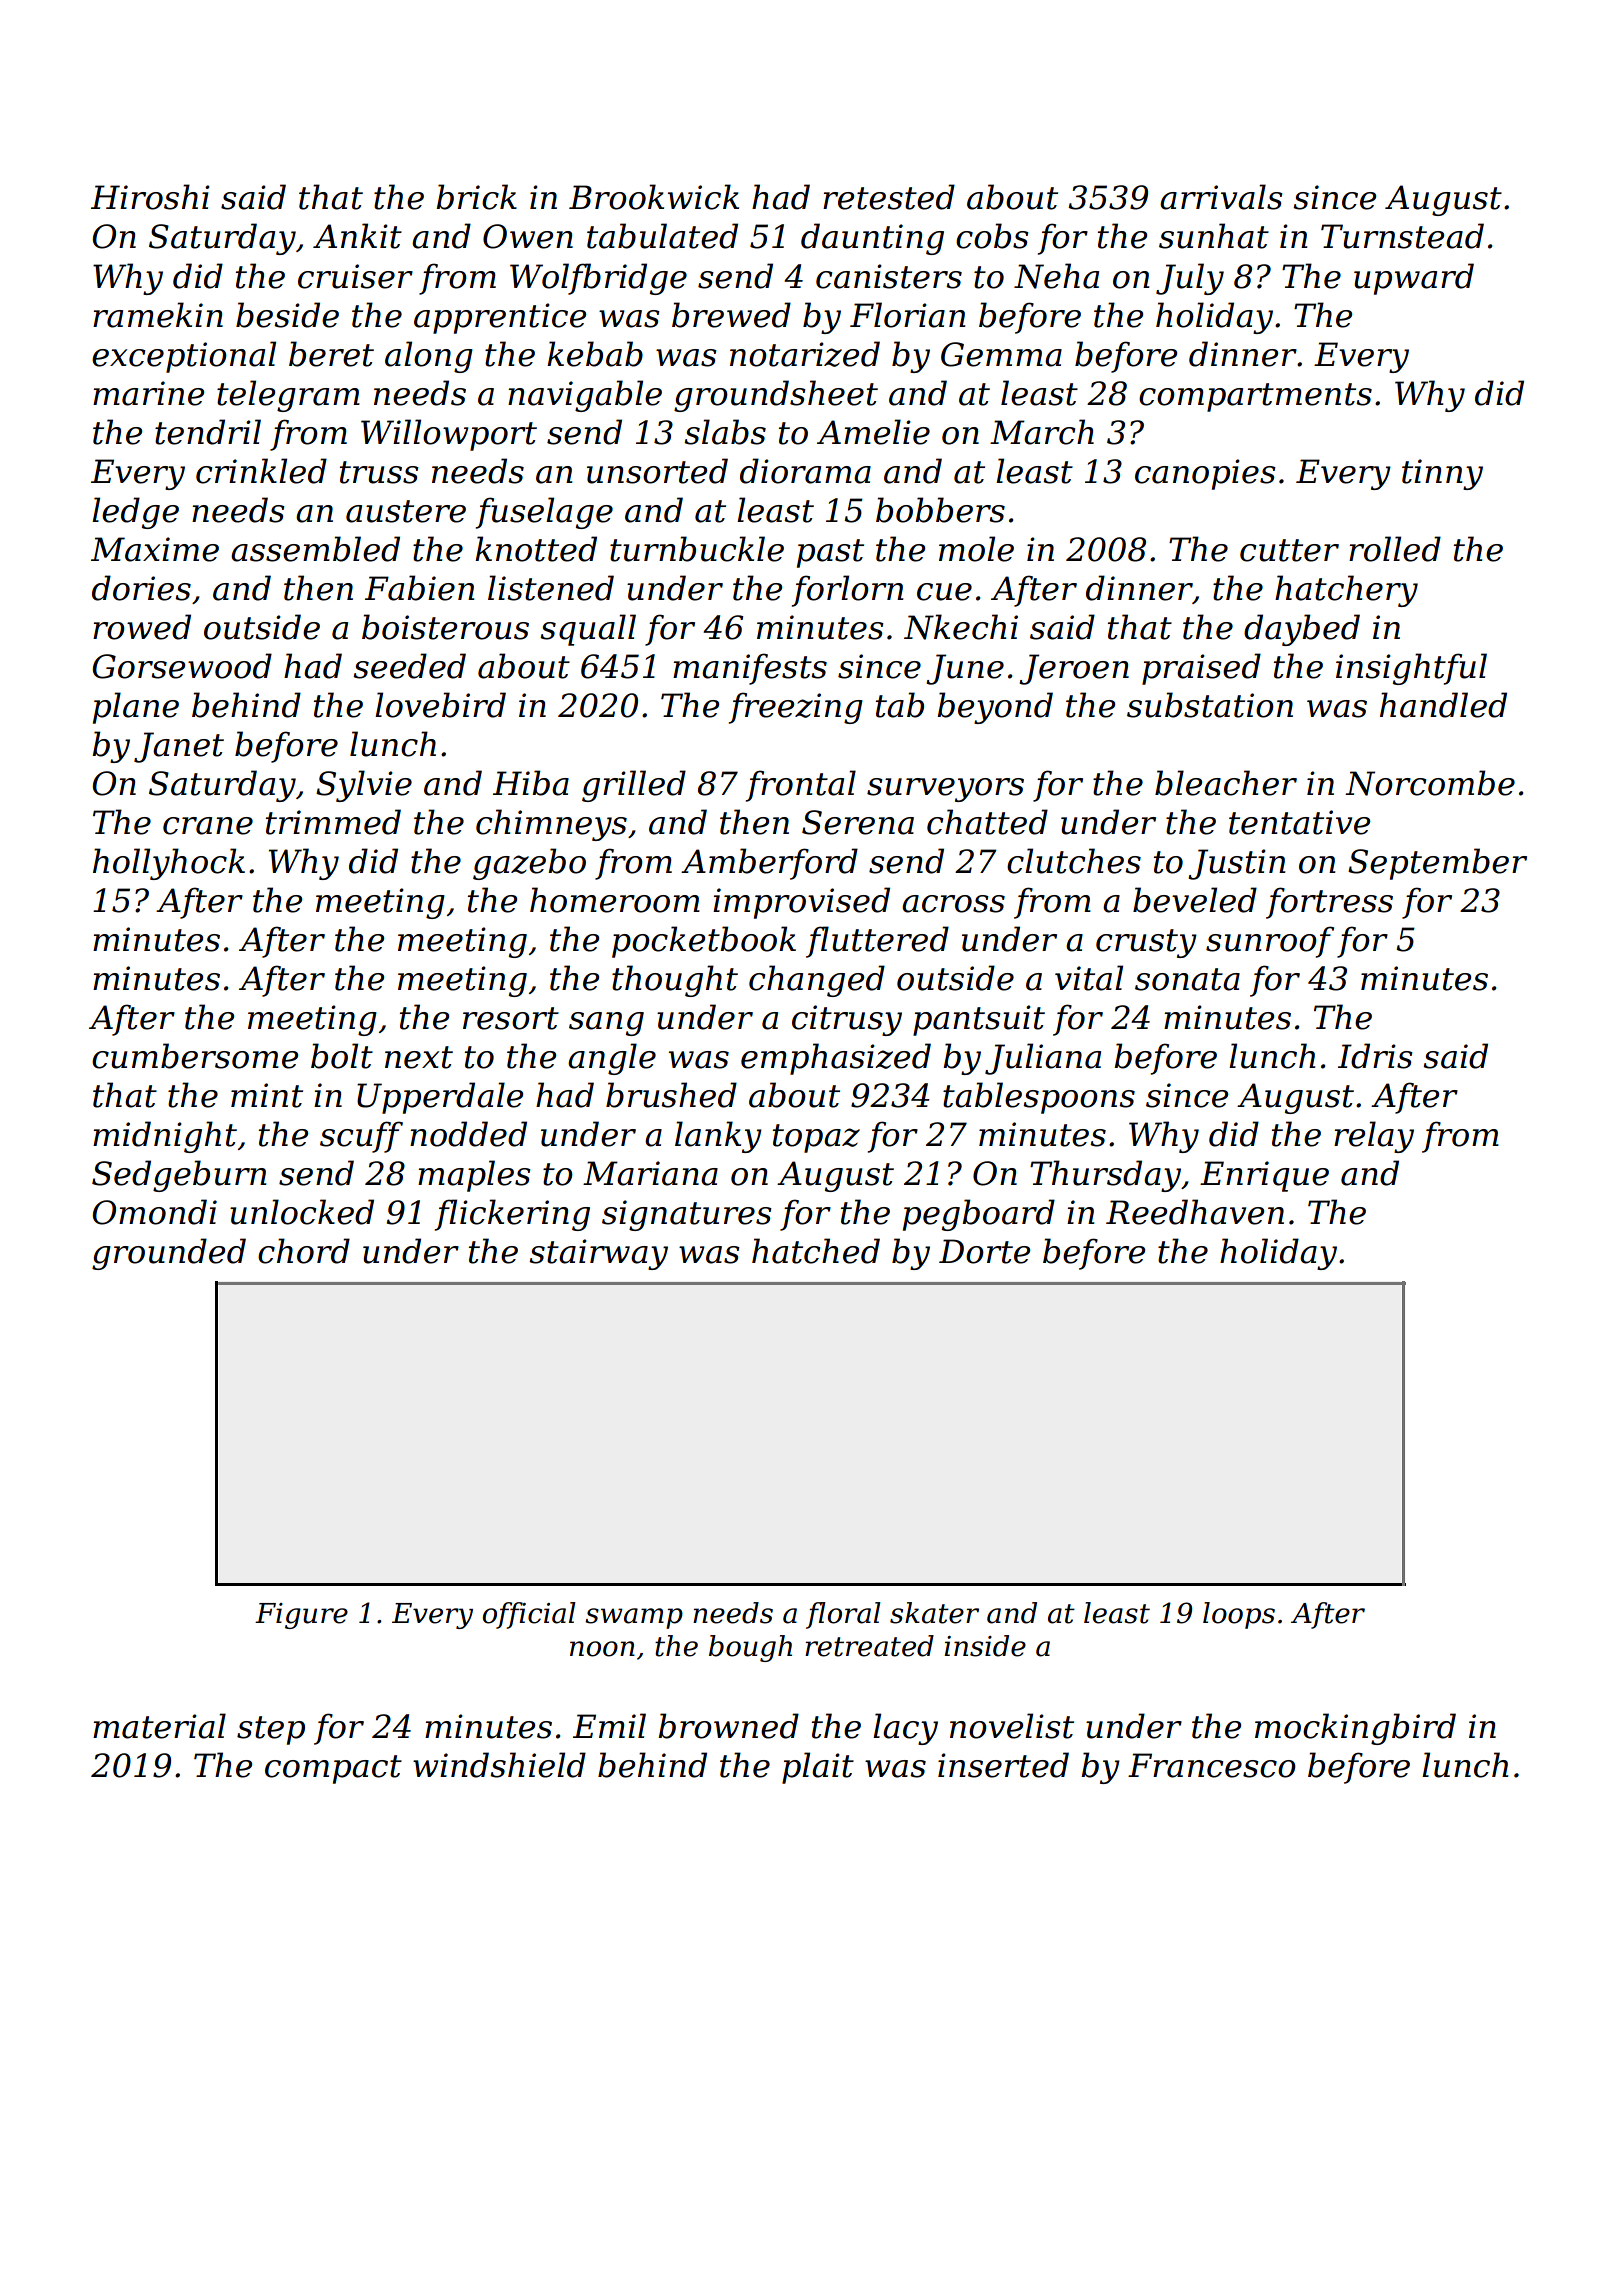  Describe the element at coordinates (301, 1616) in the page. I see `Figure` at that location.
